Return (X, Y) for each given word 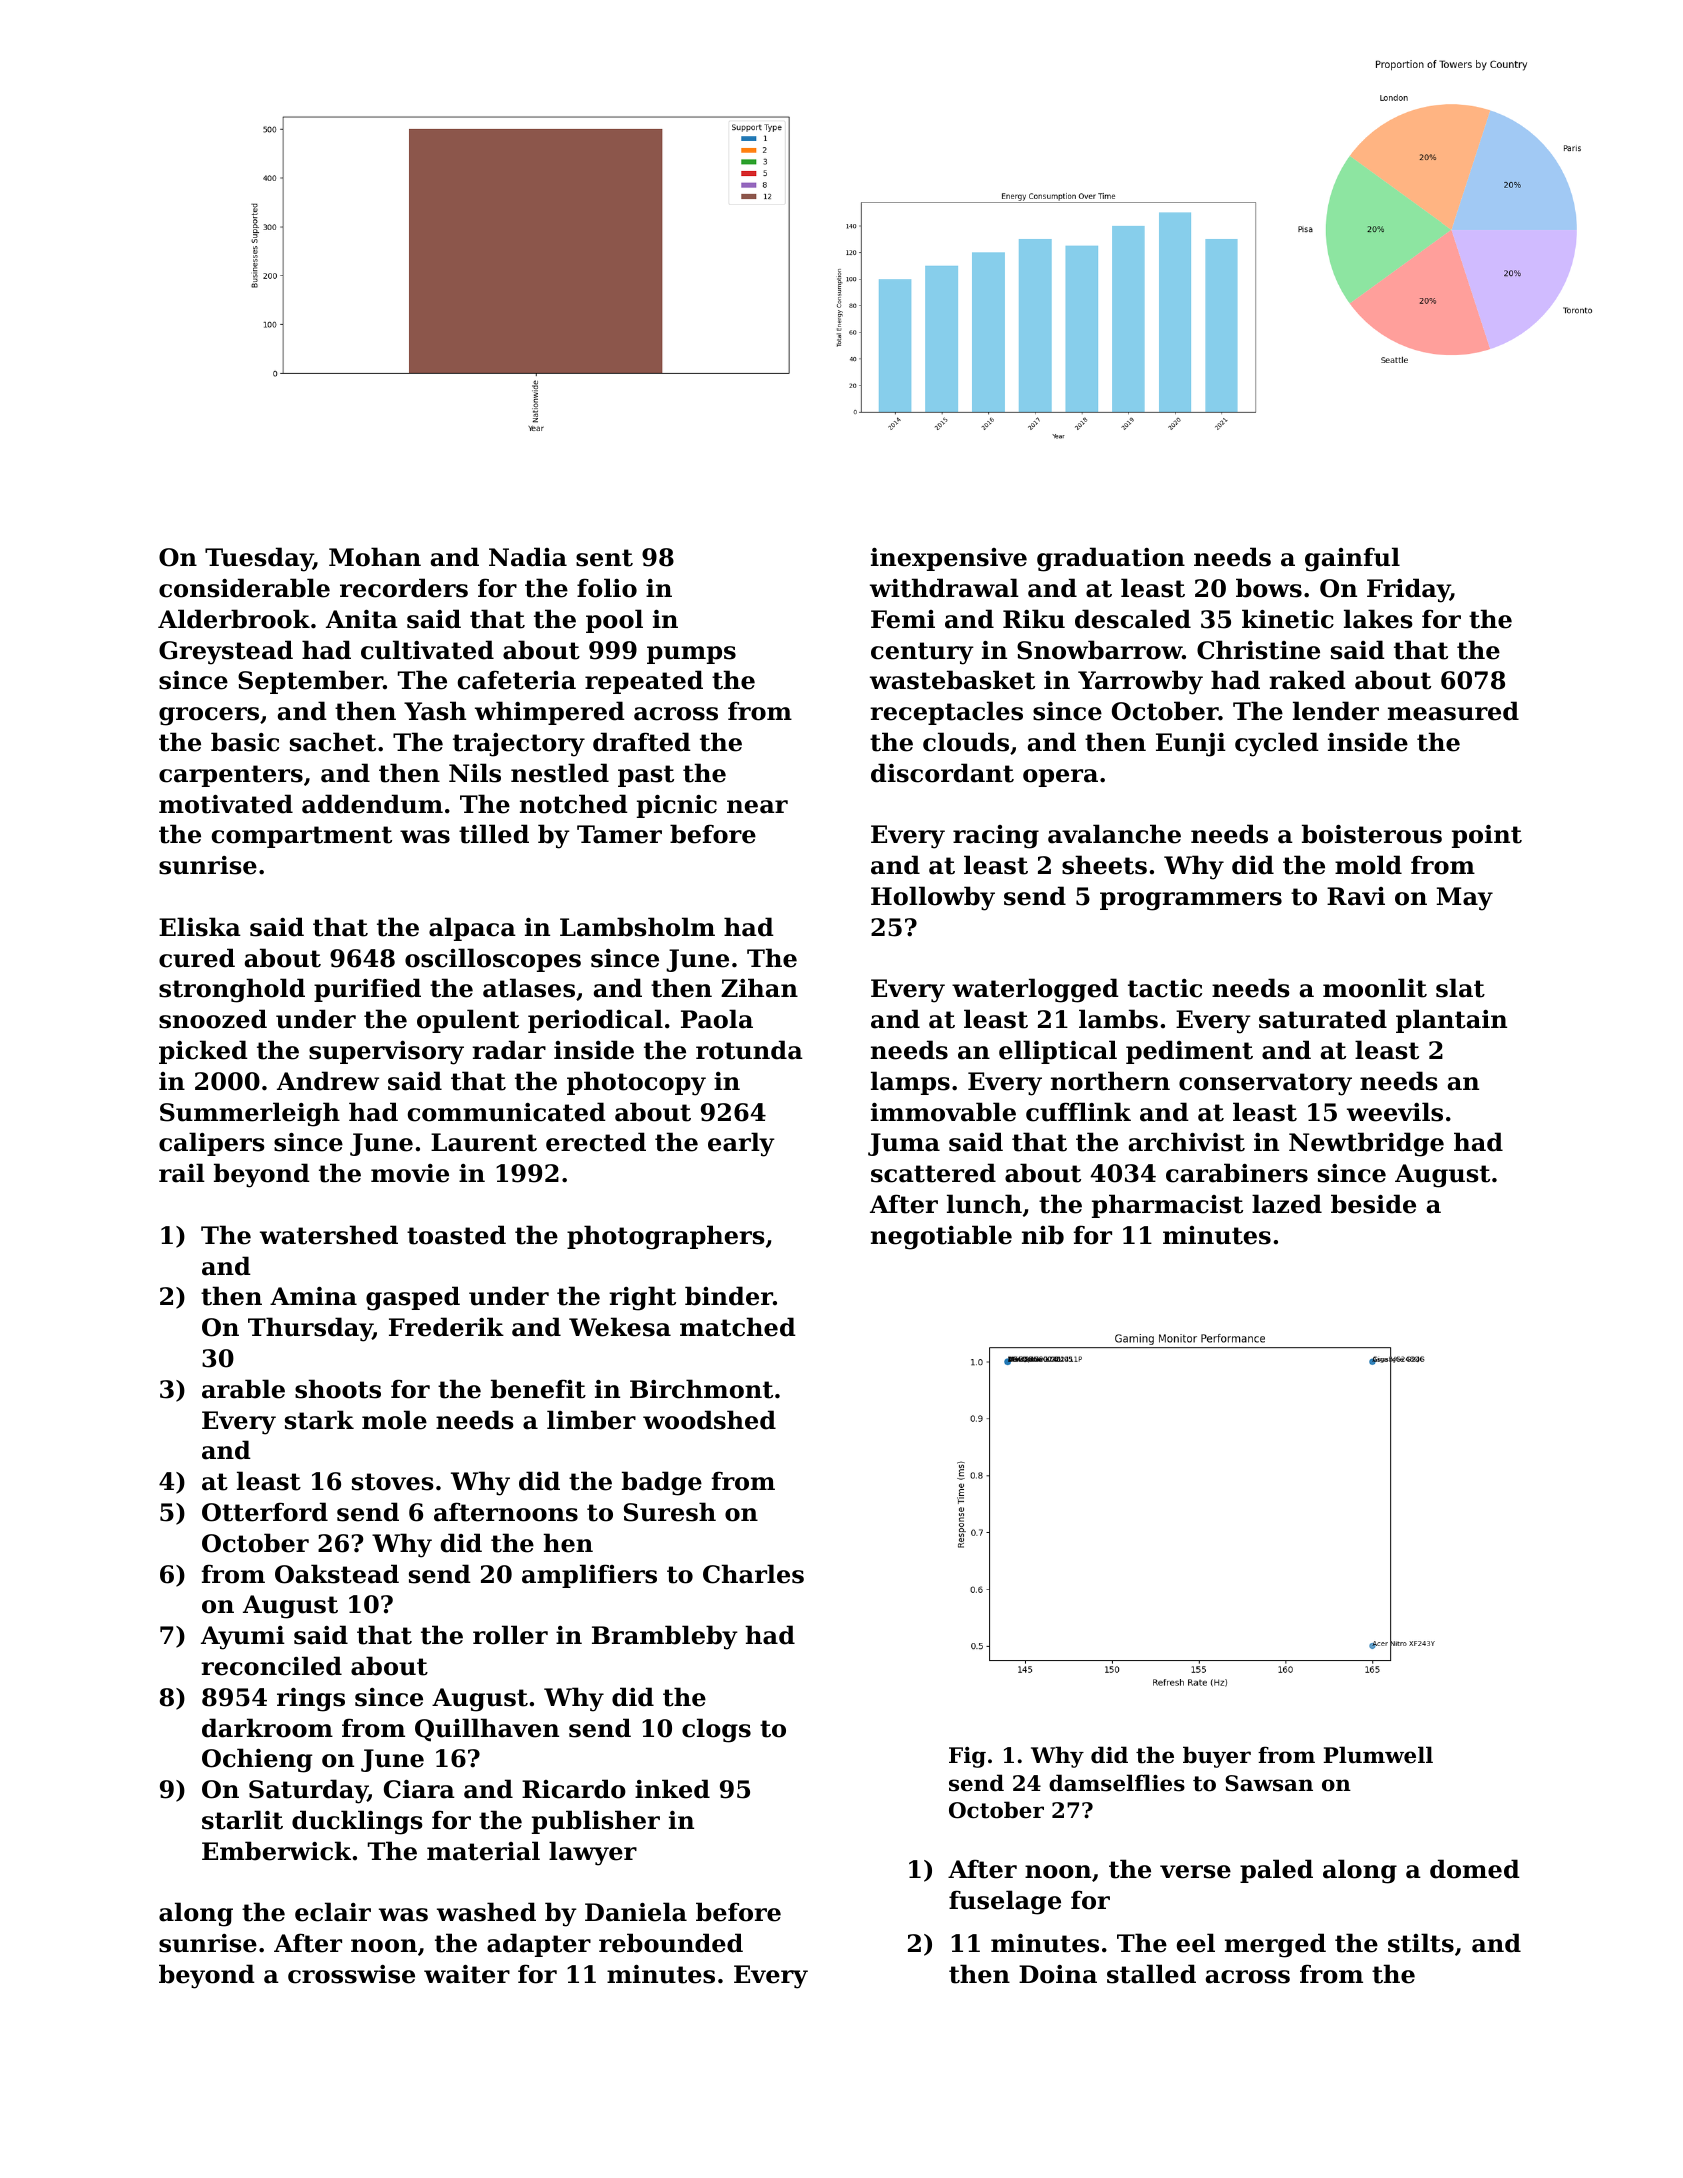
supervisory (386, 1053)
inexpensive (949, 559)
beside (1373, 1204)
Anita (362, 619)
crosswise (351, 1974)
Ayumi (243, 1638)
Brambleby (665, 1637)
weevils (1395, 1112)
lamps (910, 1083)
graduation (1111, 559)
